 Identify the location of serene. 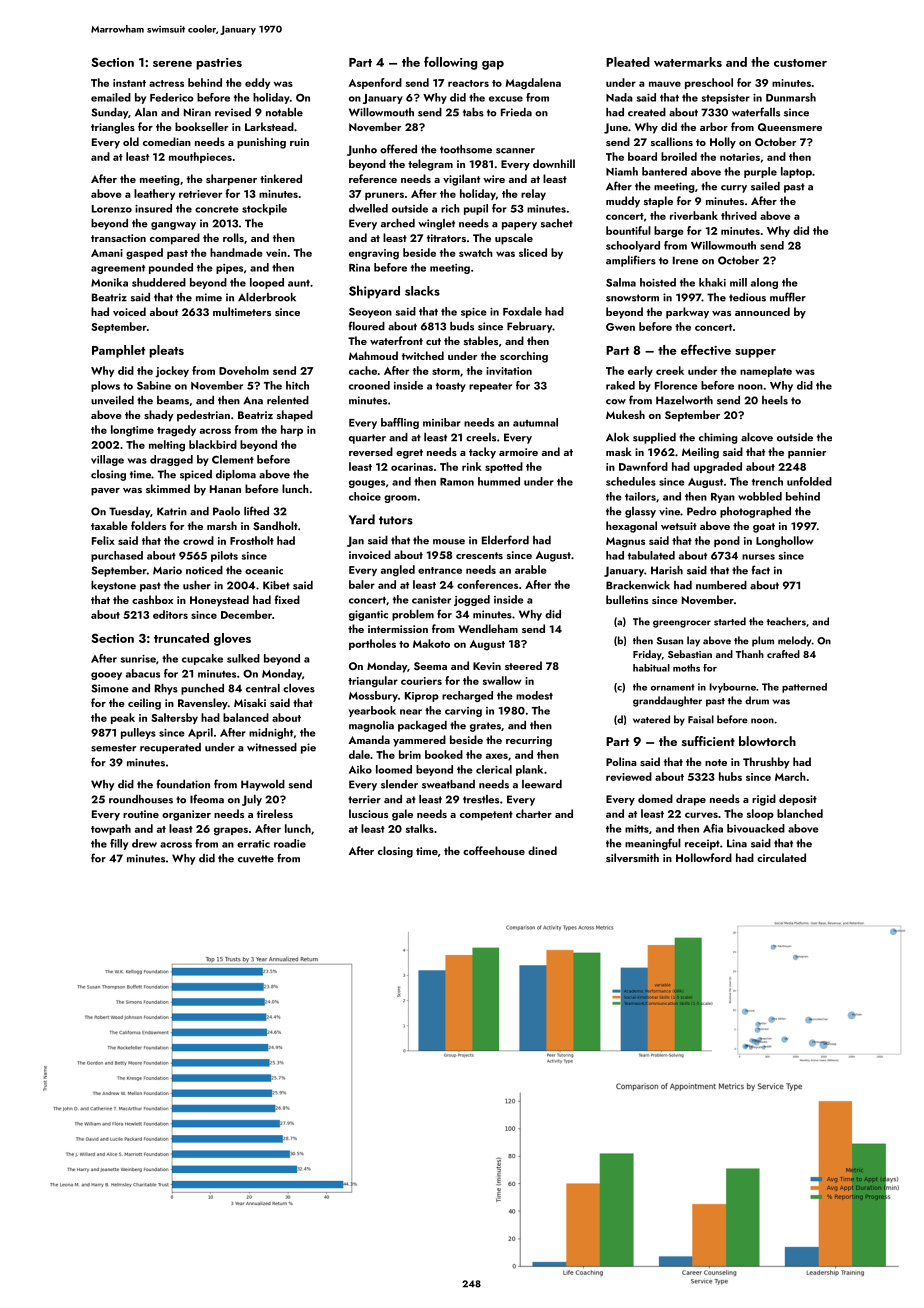
(172, 64).
